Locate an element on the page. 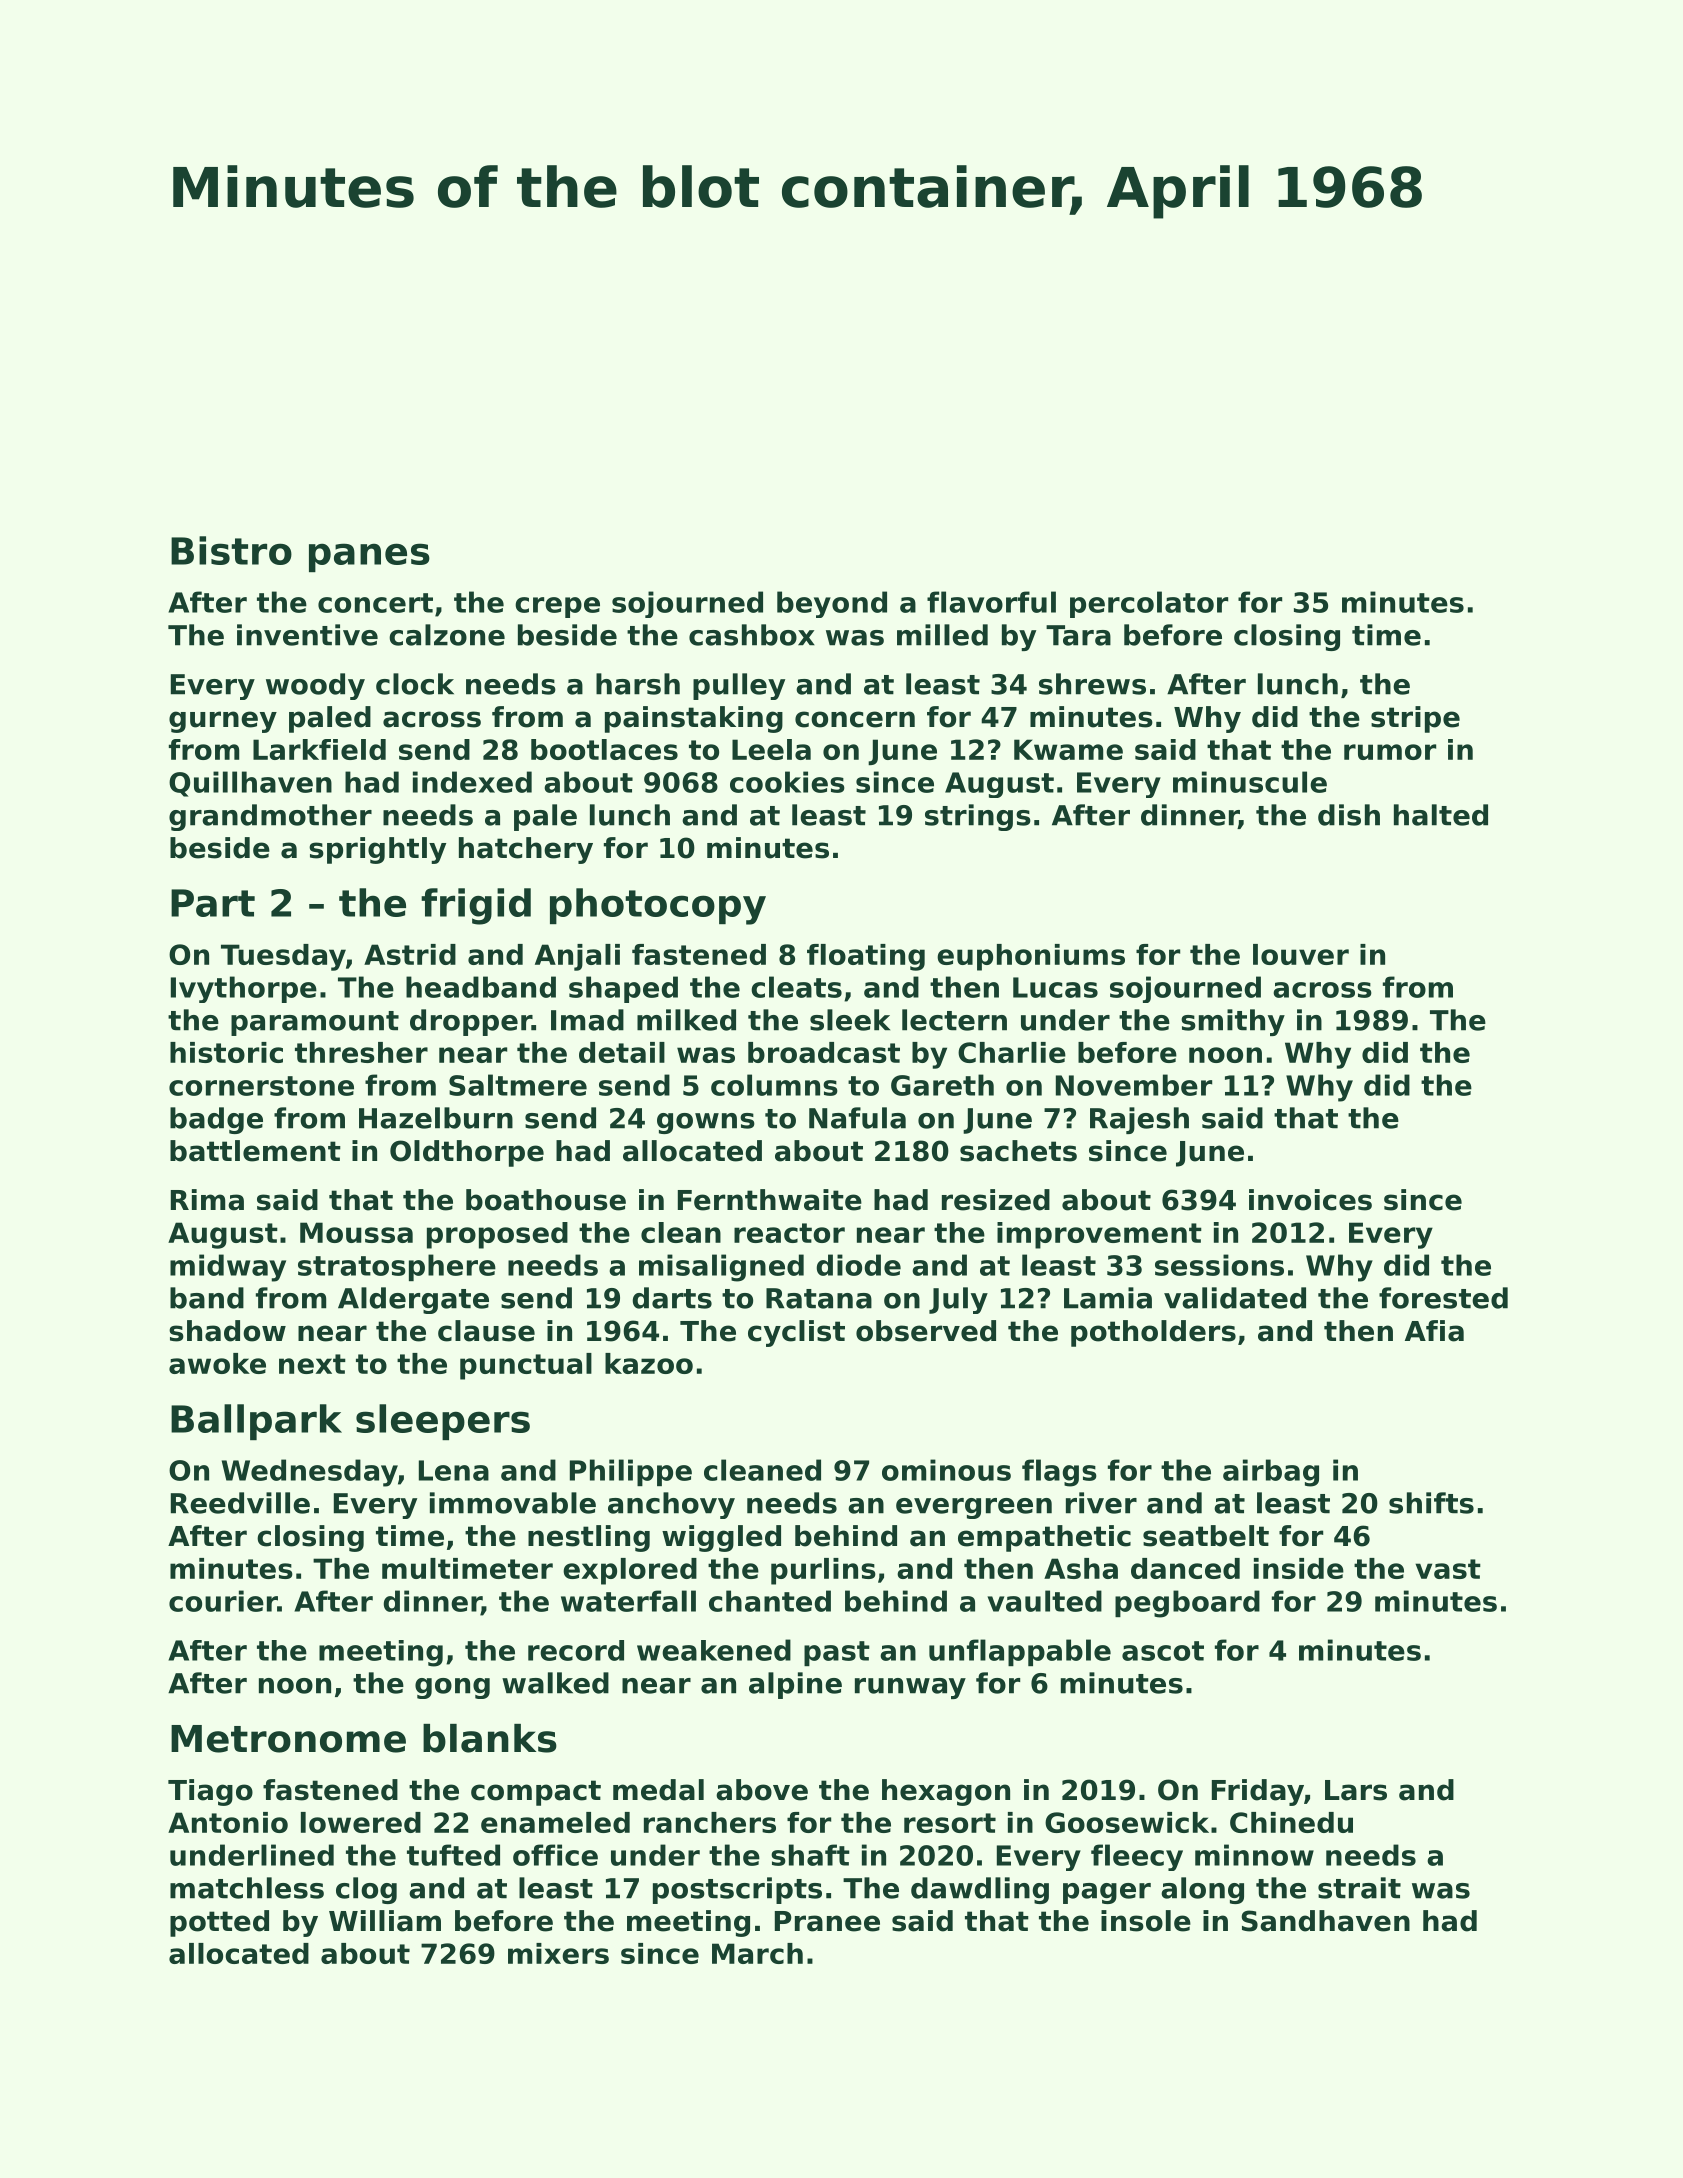 The height and width of the image is (2178, 1683). unflappable is located at coordinates (1020, 1652).
